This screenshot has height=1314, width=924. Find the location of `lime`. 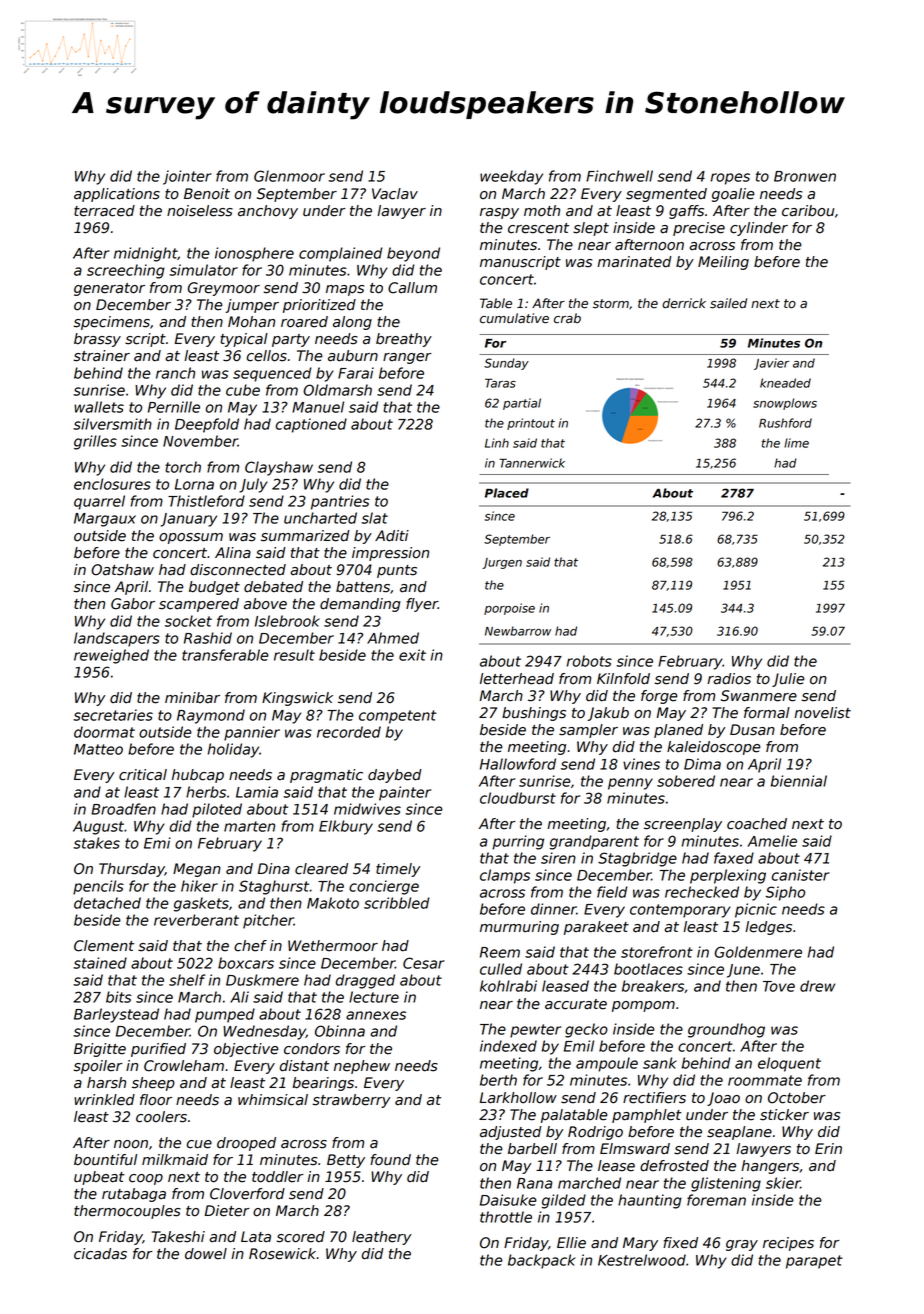

lime is located at coordinates (796, 443).
